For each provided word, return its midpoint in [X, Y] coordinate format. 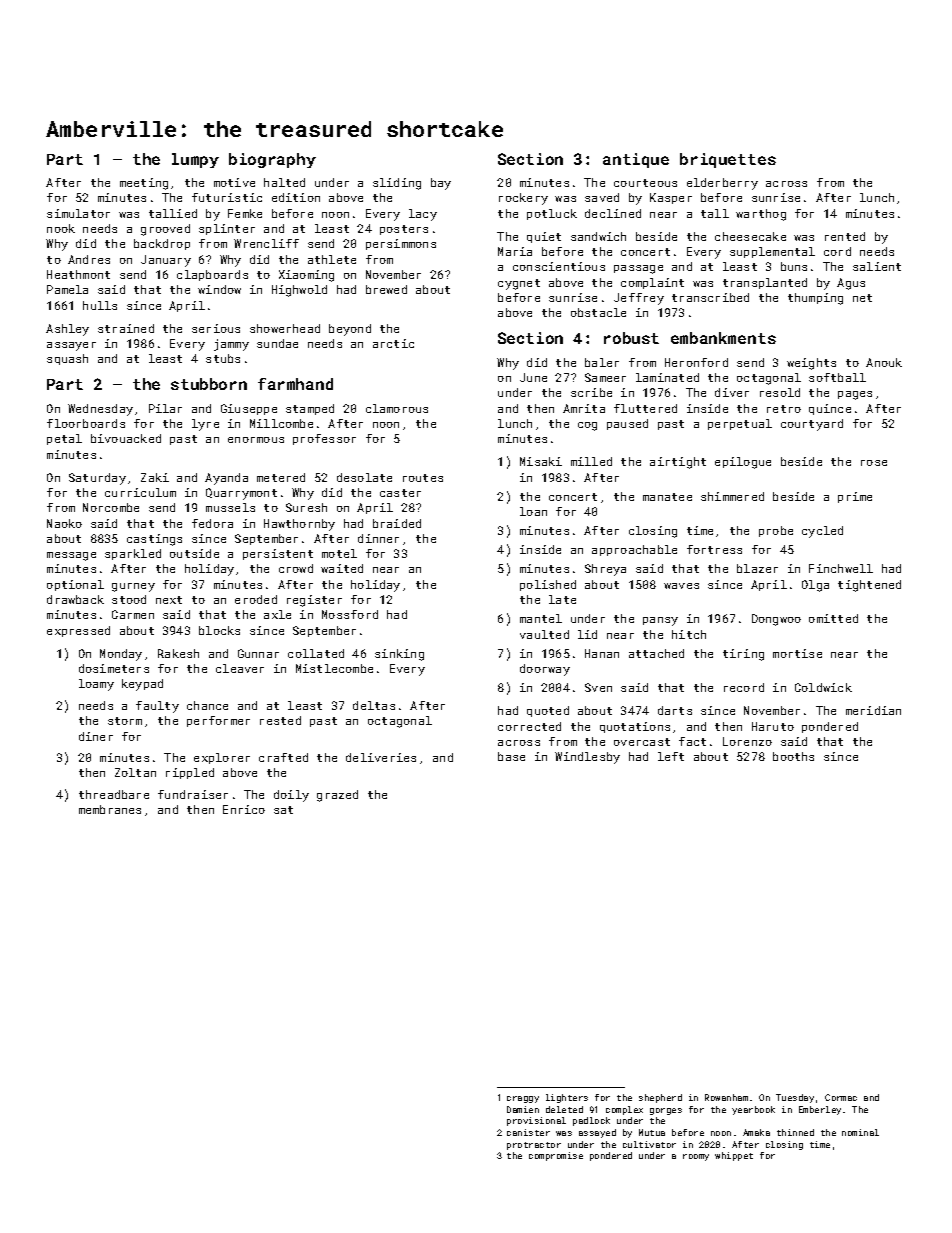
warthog [761, 215]
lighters [567, 1098]
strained [126, 328]
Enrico [244, 809]
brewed [386, 289]
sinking [399, 655]
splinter [227, 229]
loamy [96, 685]
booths [793, 756]
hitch [689, 634]
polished [548, 585]
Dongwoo [776, 620]
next [169, 600]
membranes [110, 809]
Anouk [884, 362]
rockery [523, 199]
